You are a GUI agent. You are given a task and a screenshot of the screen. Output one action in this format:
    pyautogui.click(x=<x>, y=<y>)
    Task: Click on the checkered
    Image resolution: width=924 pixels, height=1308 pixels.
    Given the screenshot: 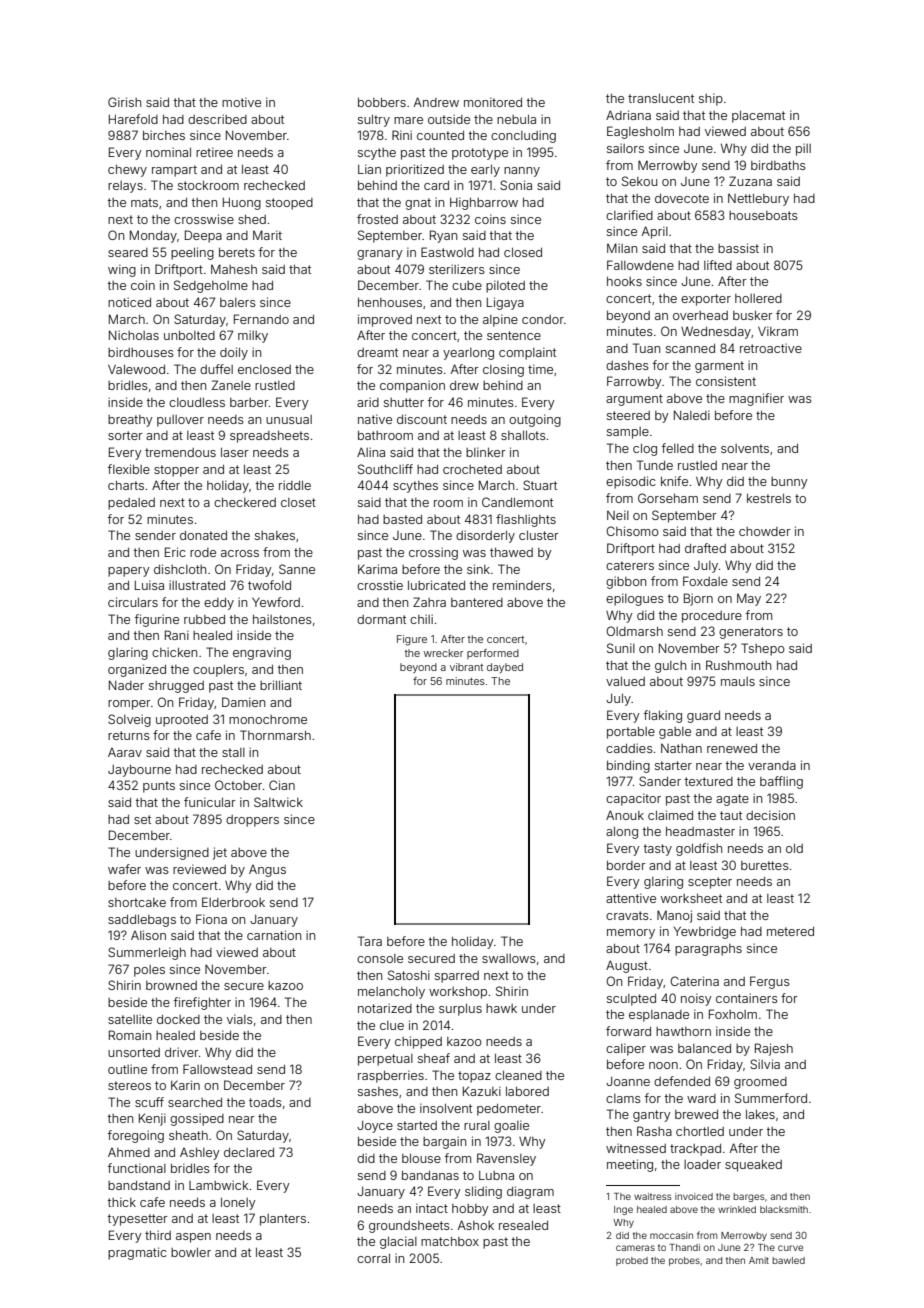 What is the action you would take?
    pyautogui.click(x=245, y=502)
